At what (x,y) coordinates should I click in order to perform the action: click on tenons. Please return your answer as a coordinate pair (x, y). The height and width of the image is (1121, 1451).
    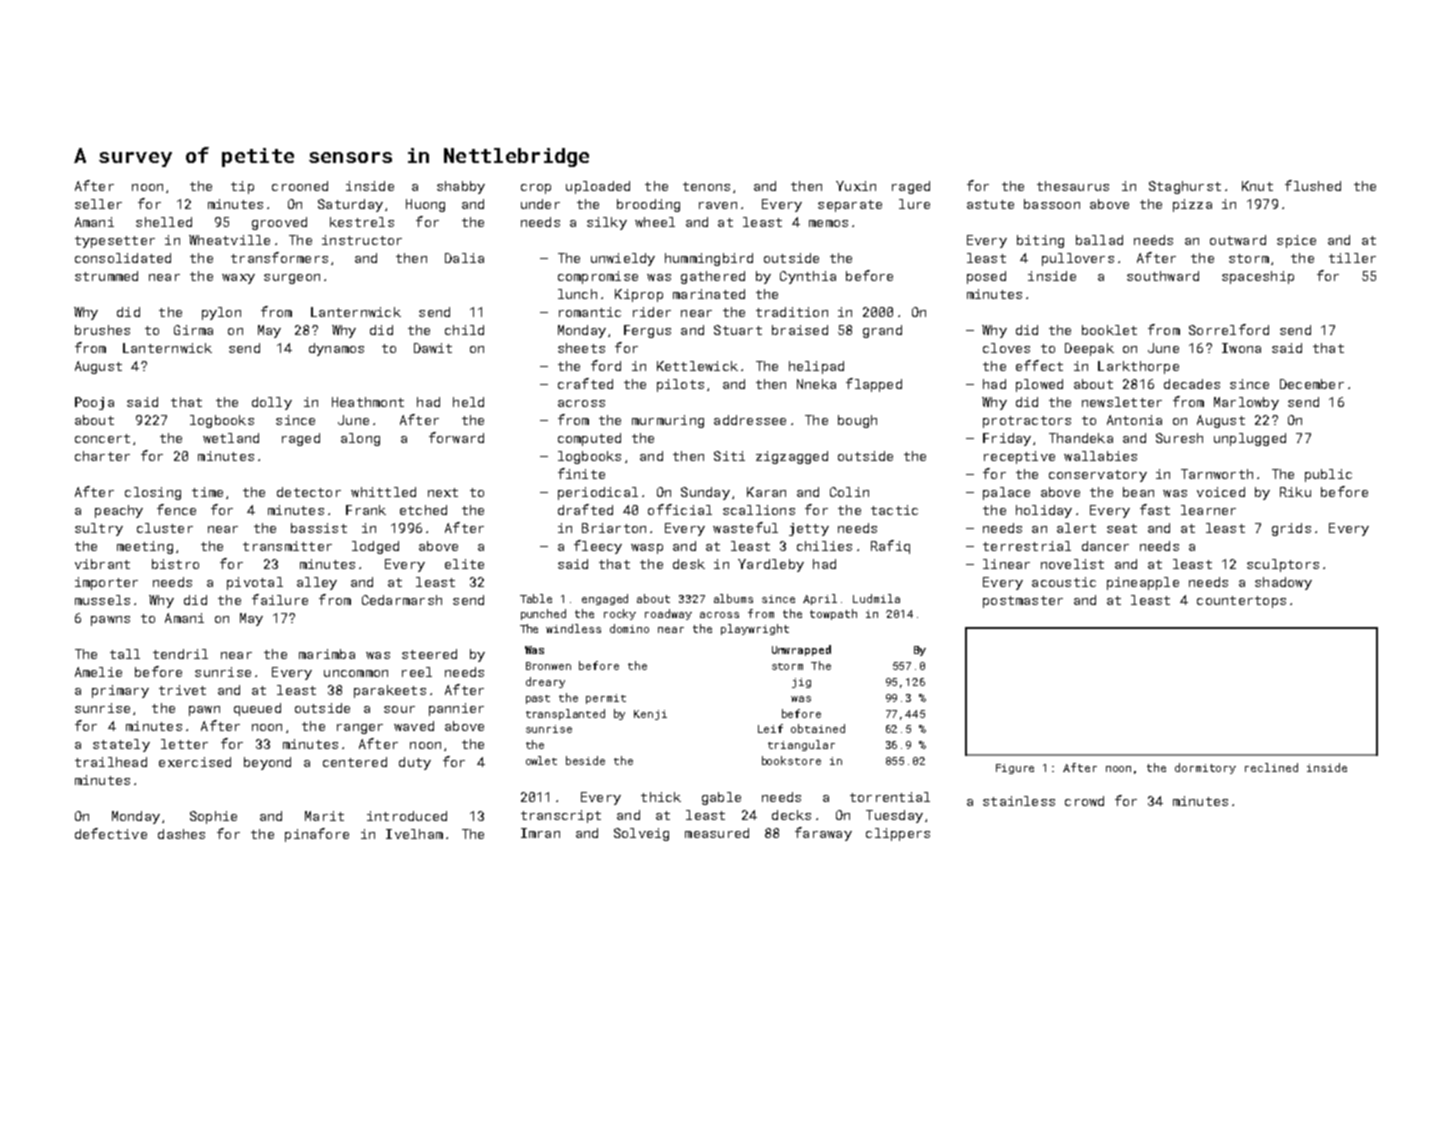
    Looking at the image, I should click on (706, 186).
